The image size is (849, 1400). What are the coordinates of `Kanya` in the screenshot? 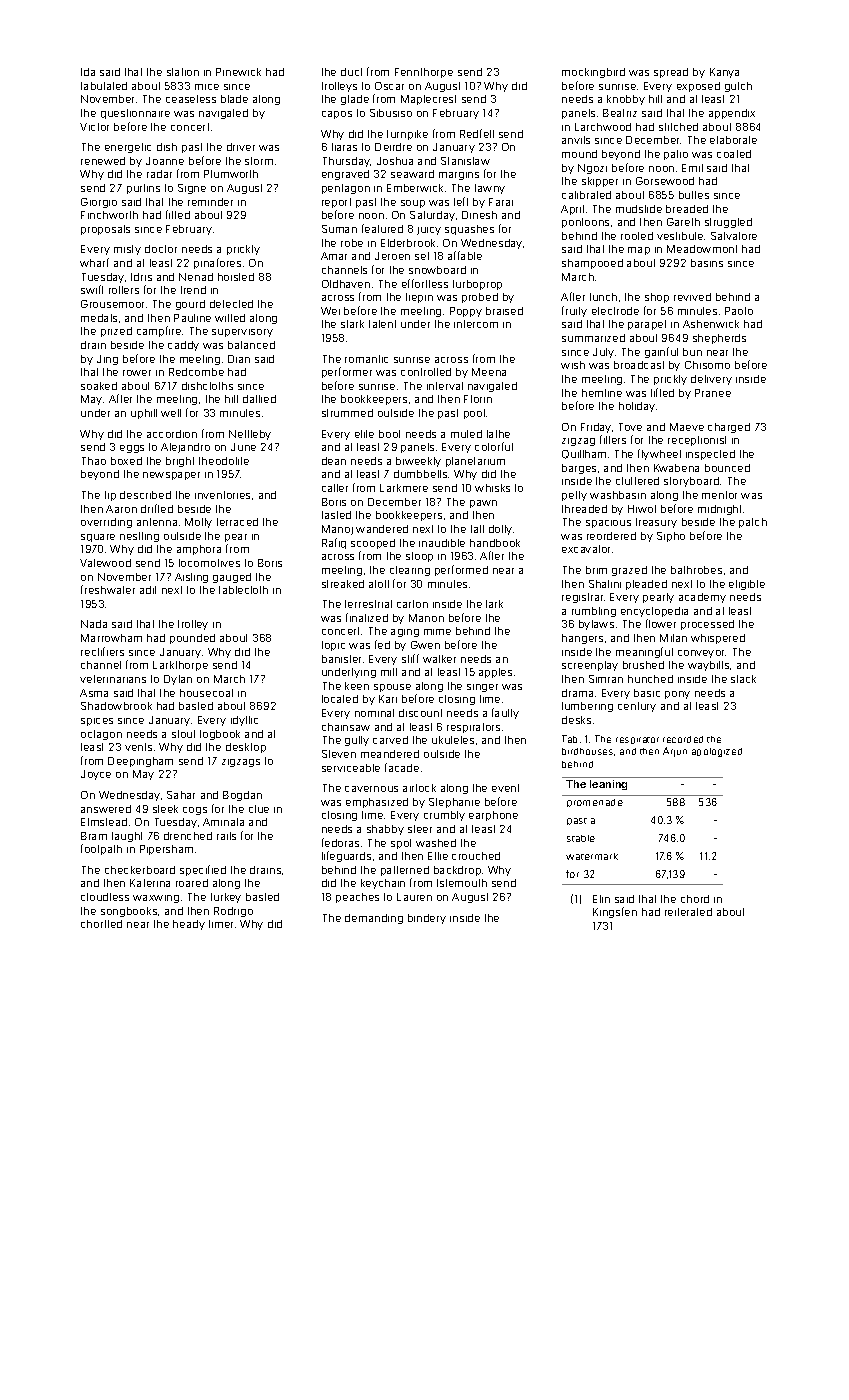 It's located at (724, 73).
